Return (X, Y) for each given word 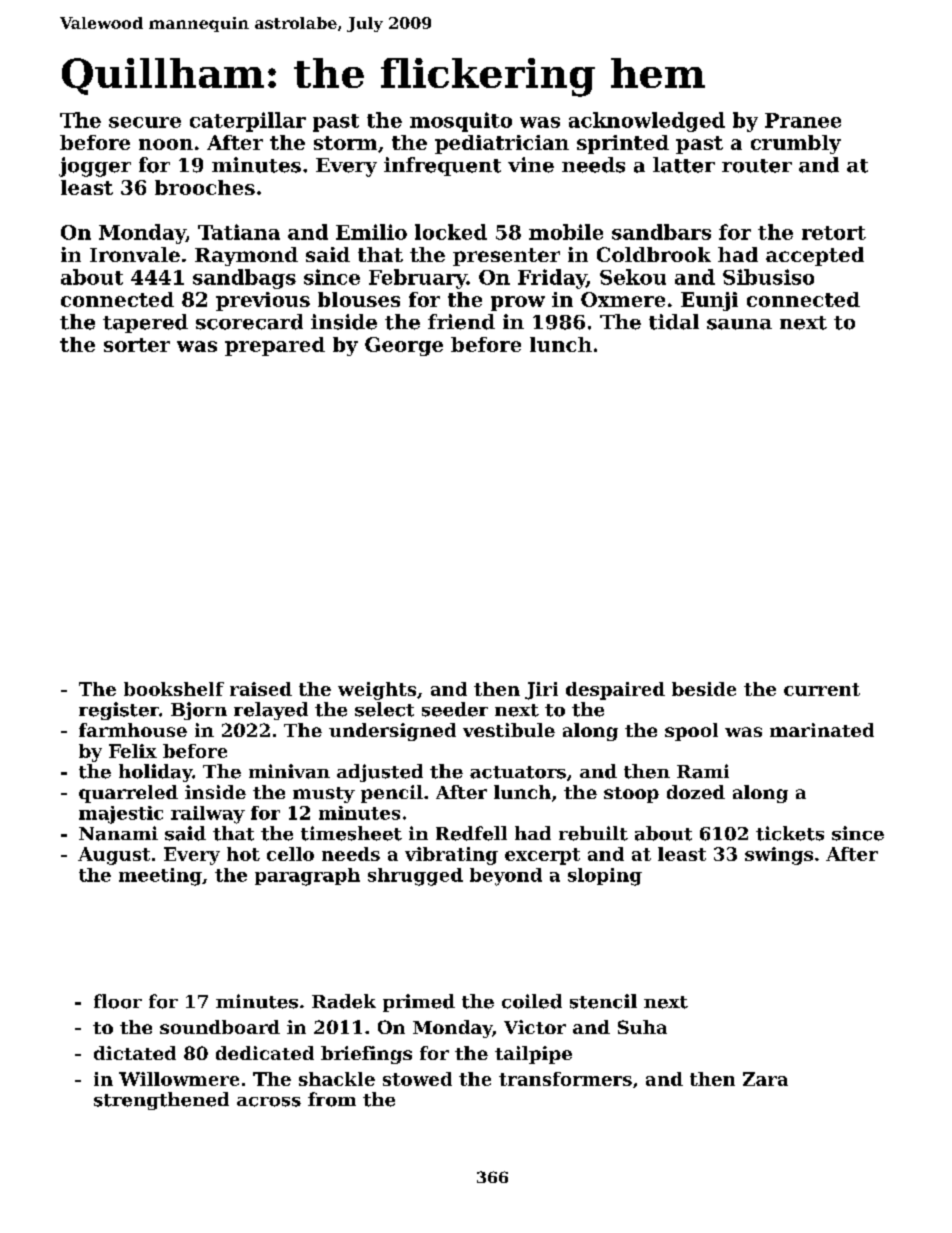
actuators (518, 772)
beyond (506, 877)
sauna (739, 324)
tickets (790, 833)
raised (261, 689)
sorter (137, 345)
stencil (603, 1001)
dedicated (265, 1053)
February (418, 279)
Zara (765, 1079)
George (404, 346)
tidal (674, 322)
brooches (205, 187)
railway (208, 815)
